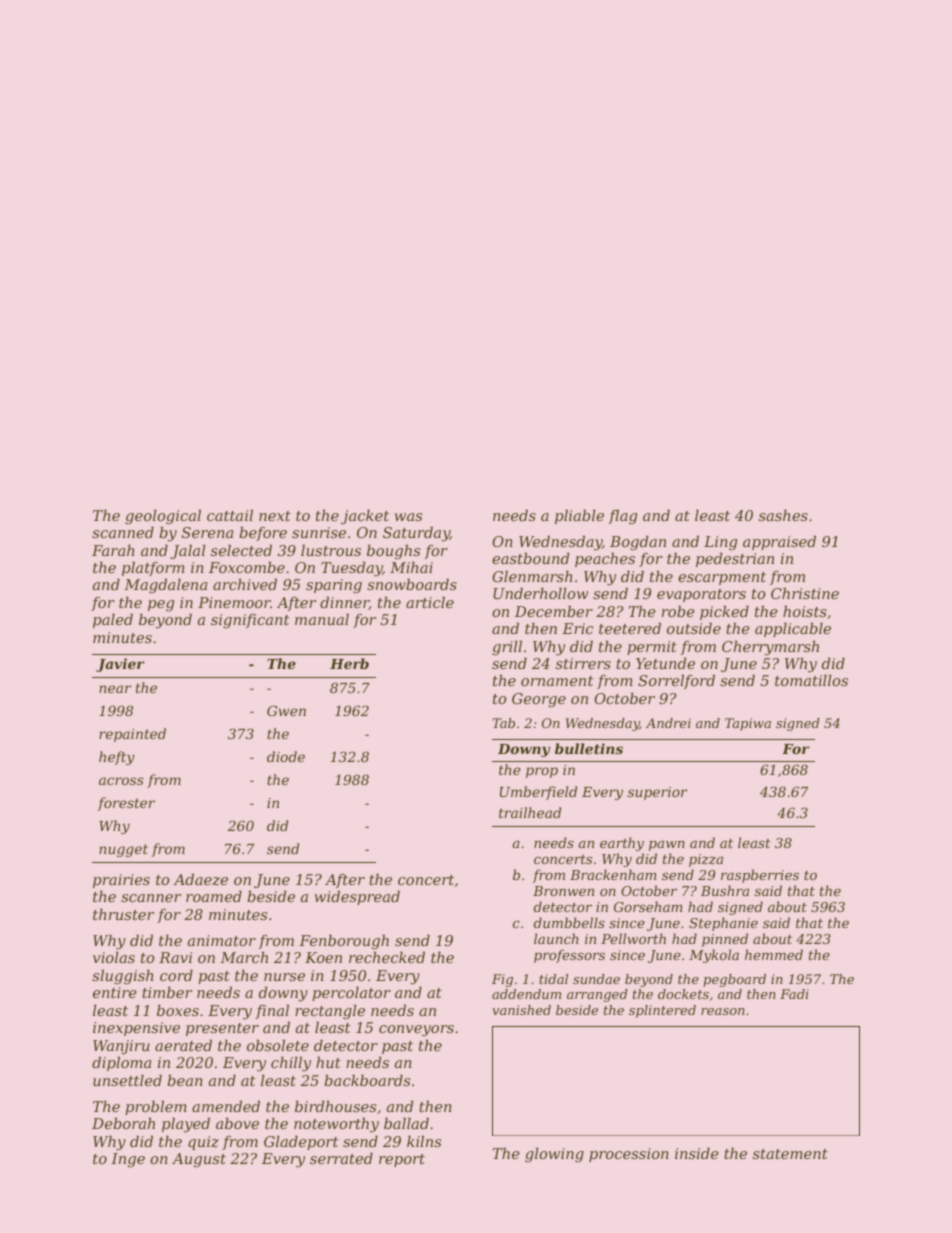  I want to click on geological, so click(163, 517).
